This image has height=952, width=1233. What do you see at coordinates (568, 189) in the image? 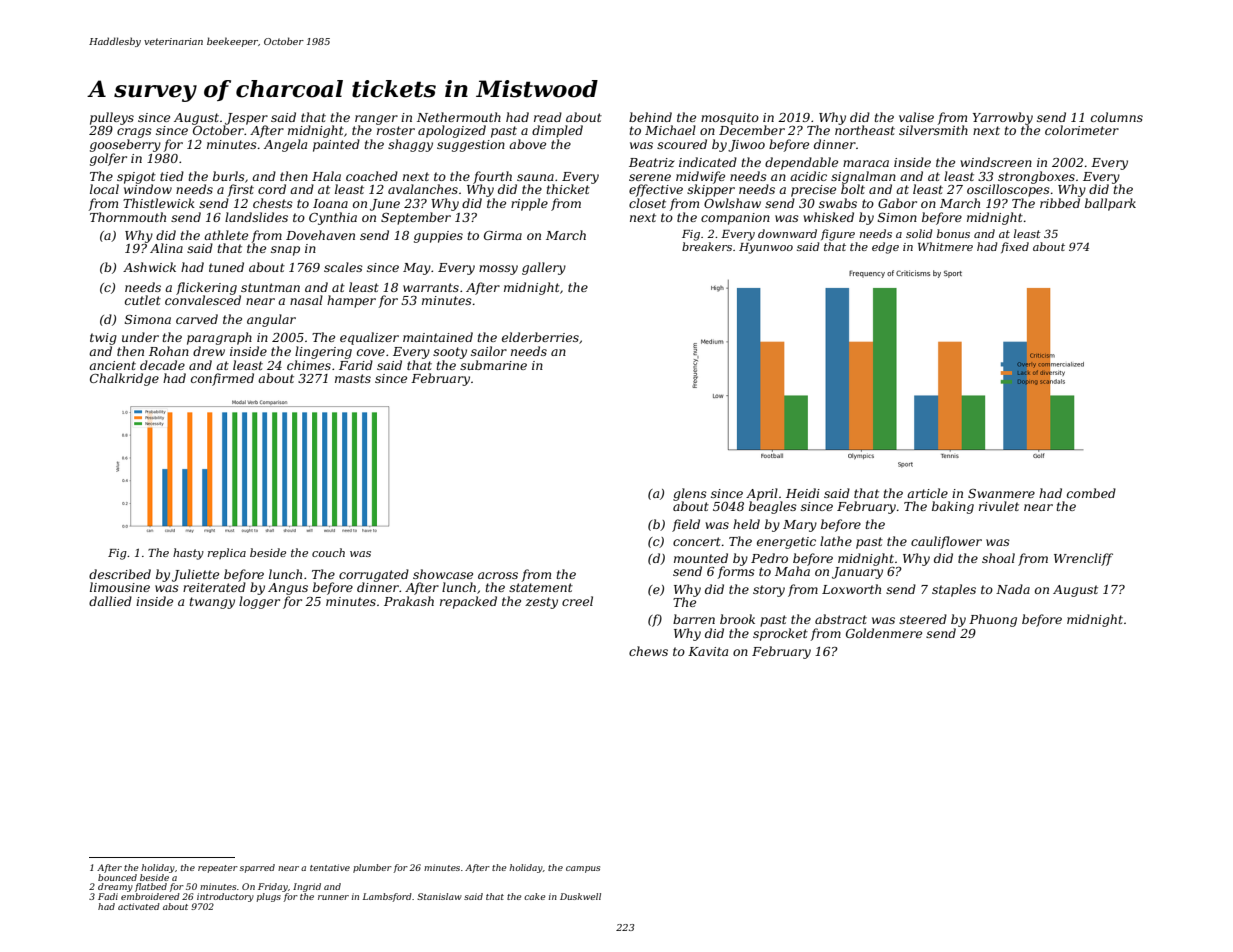
I see `thicket` at bounding box center [568, 189].
